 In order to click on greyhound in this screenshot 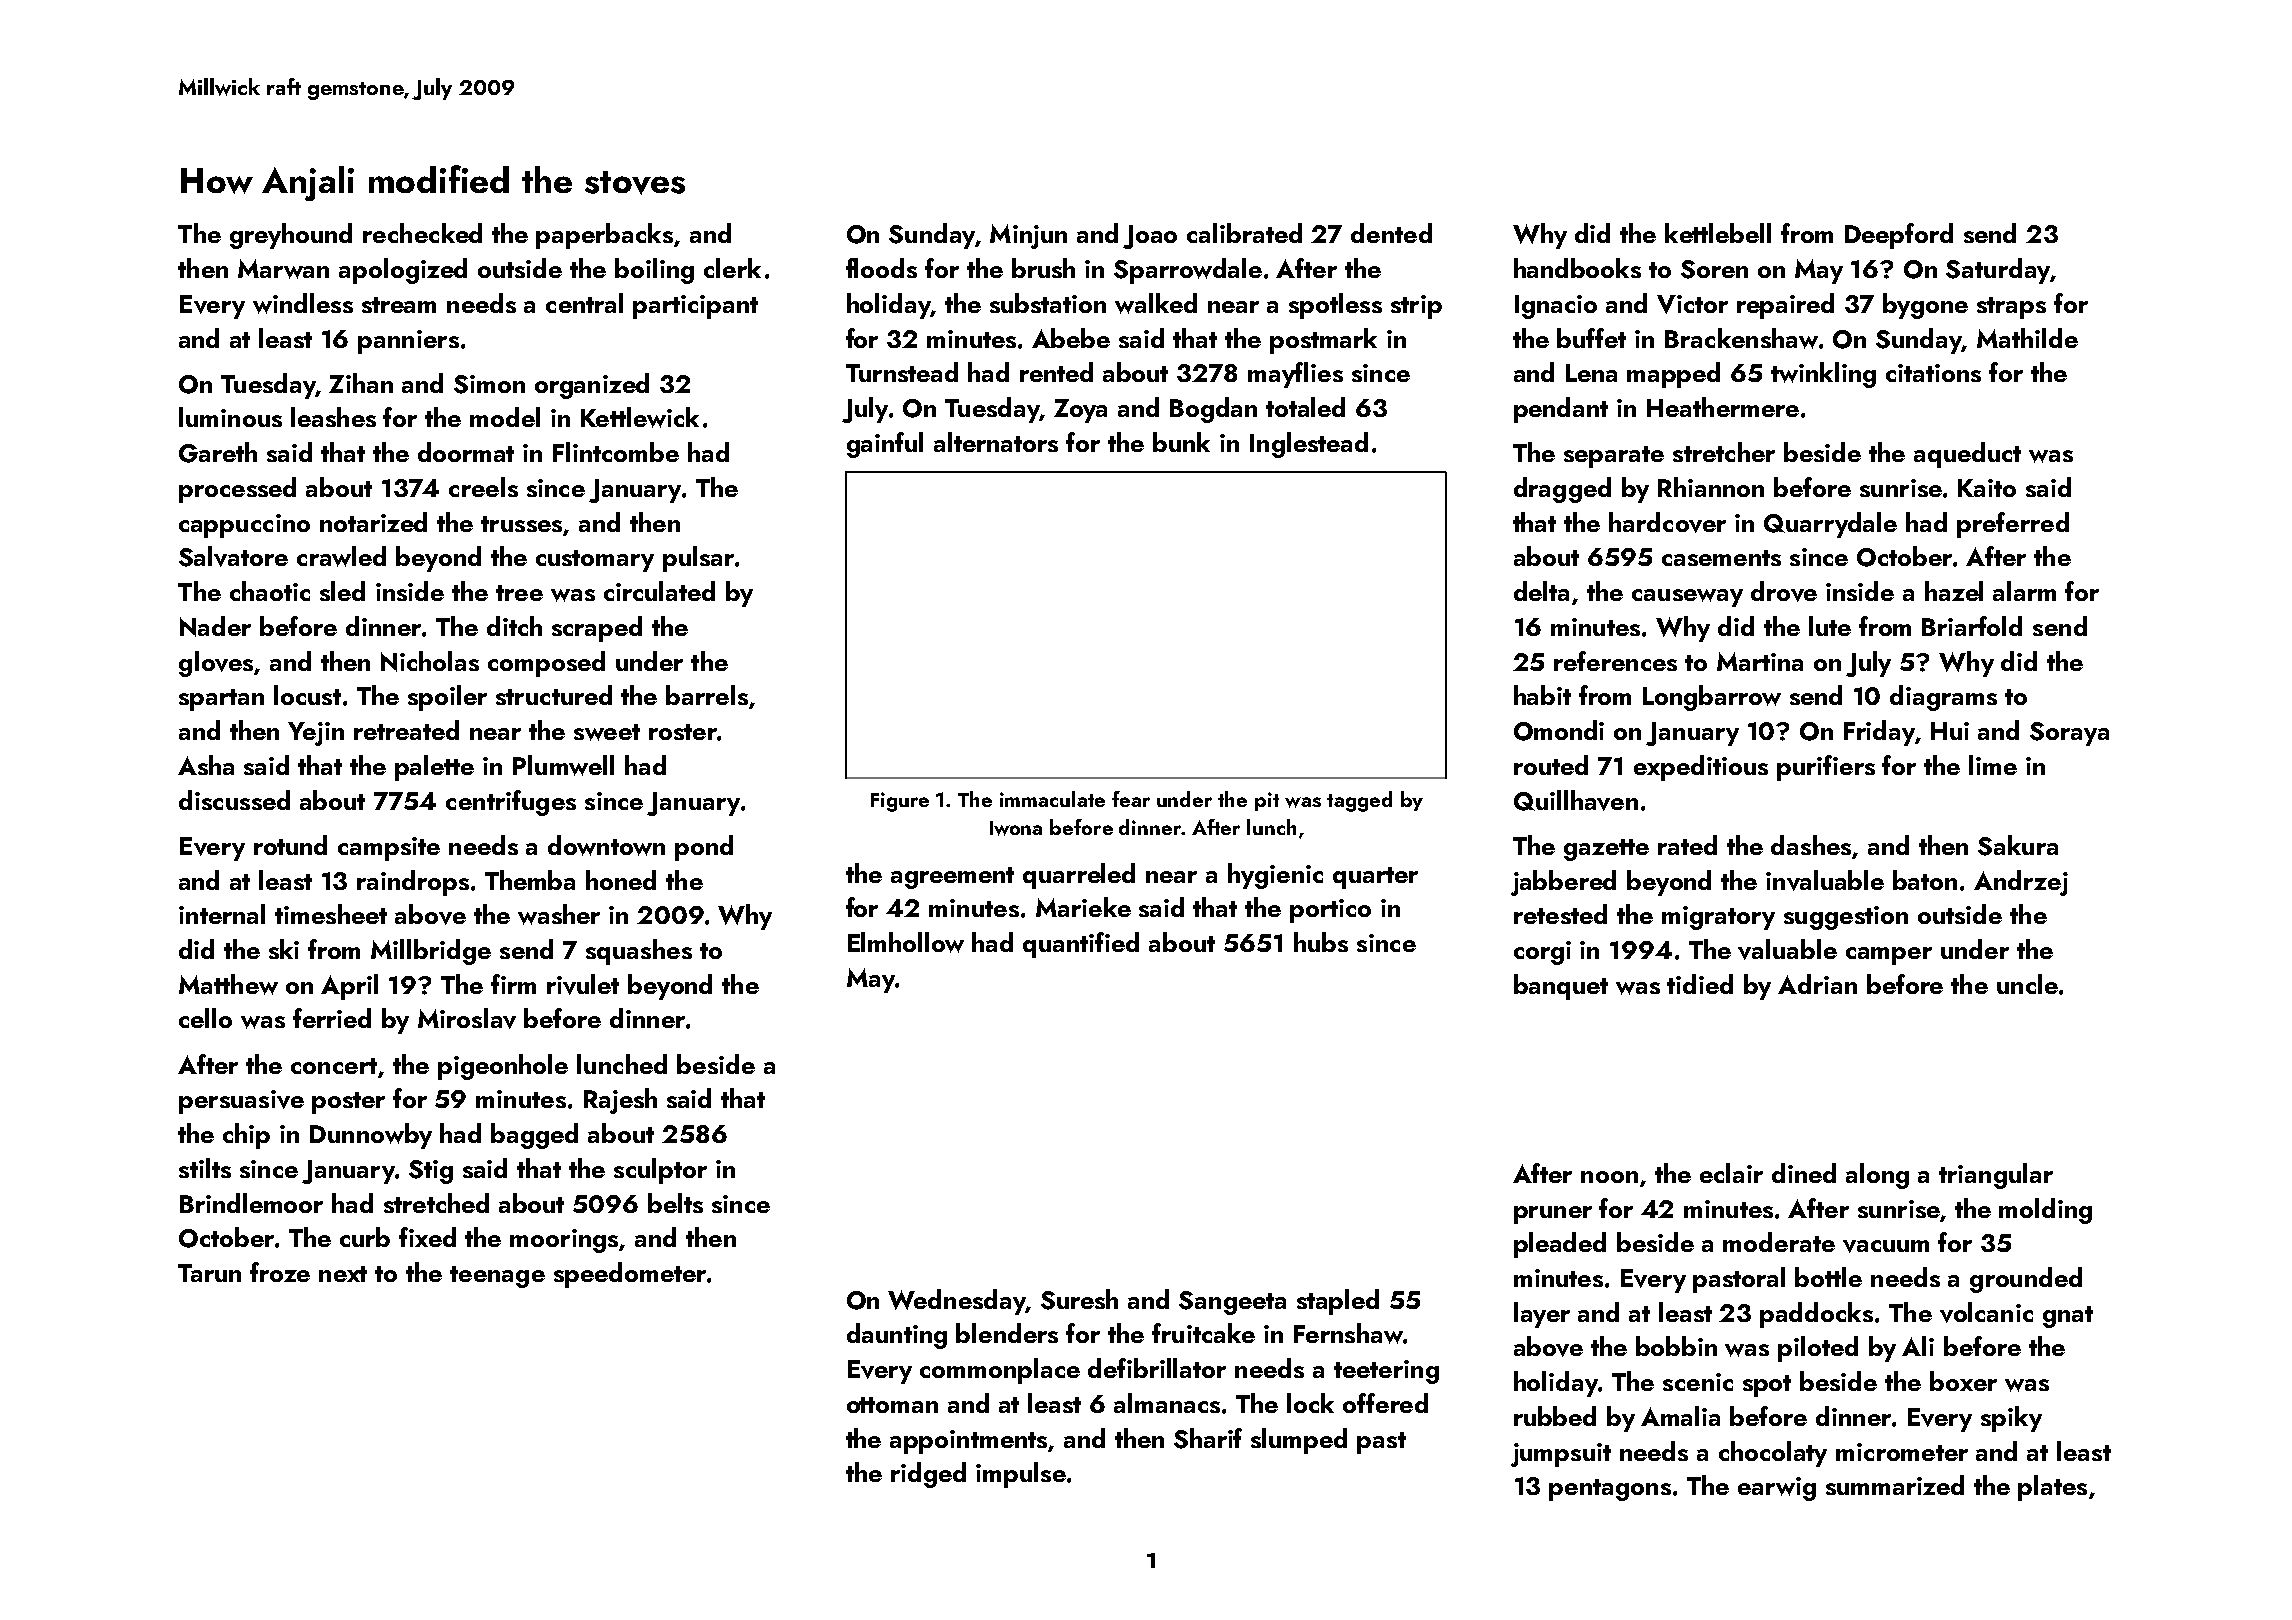, I will do `click(291, 236)`.
